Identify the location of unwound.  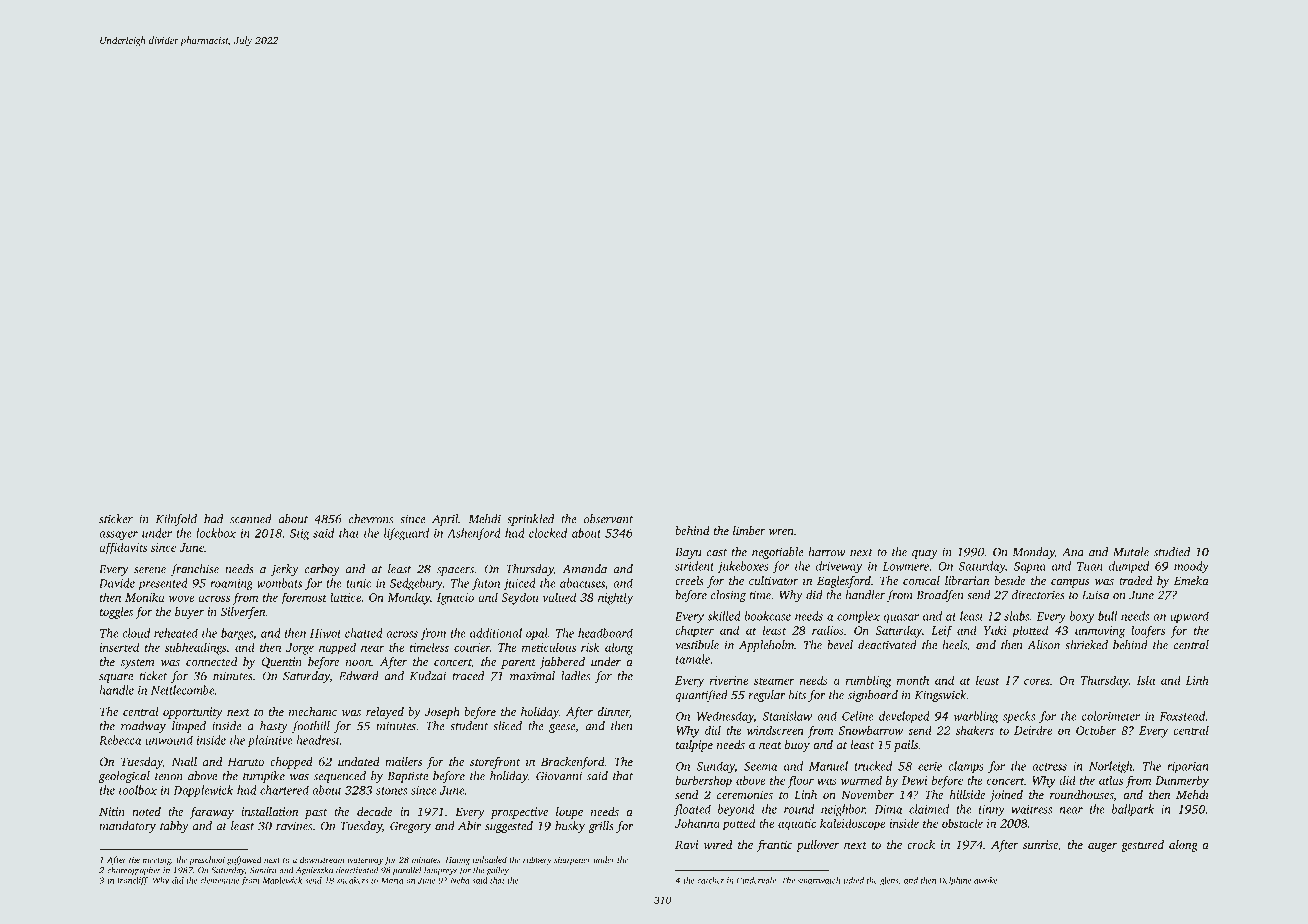
(169, 740).
